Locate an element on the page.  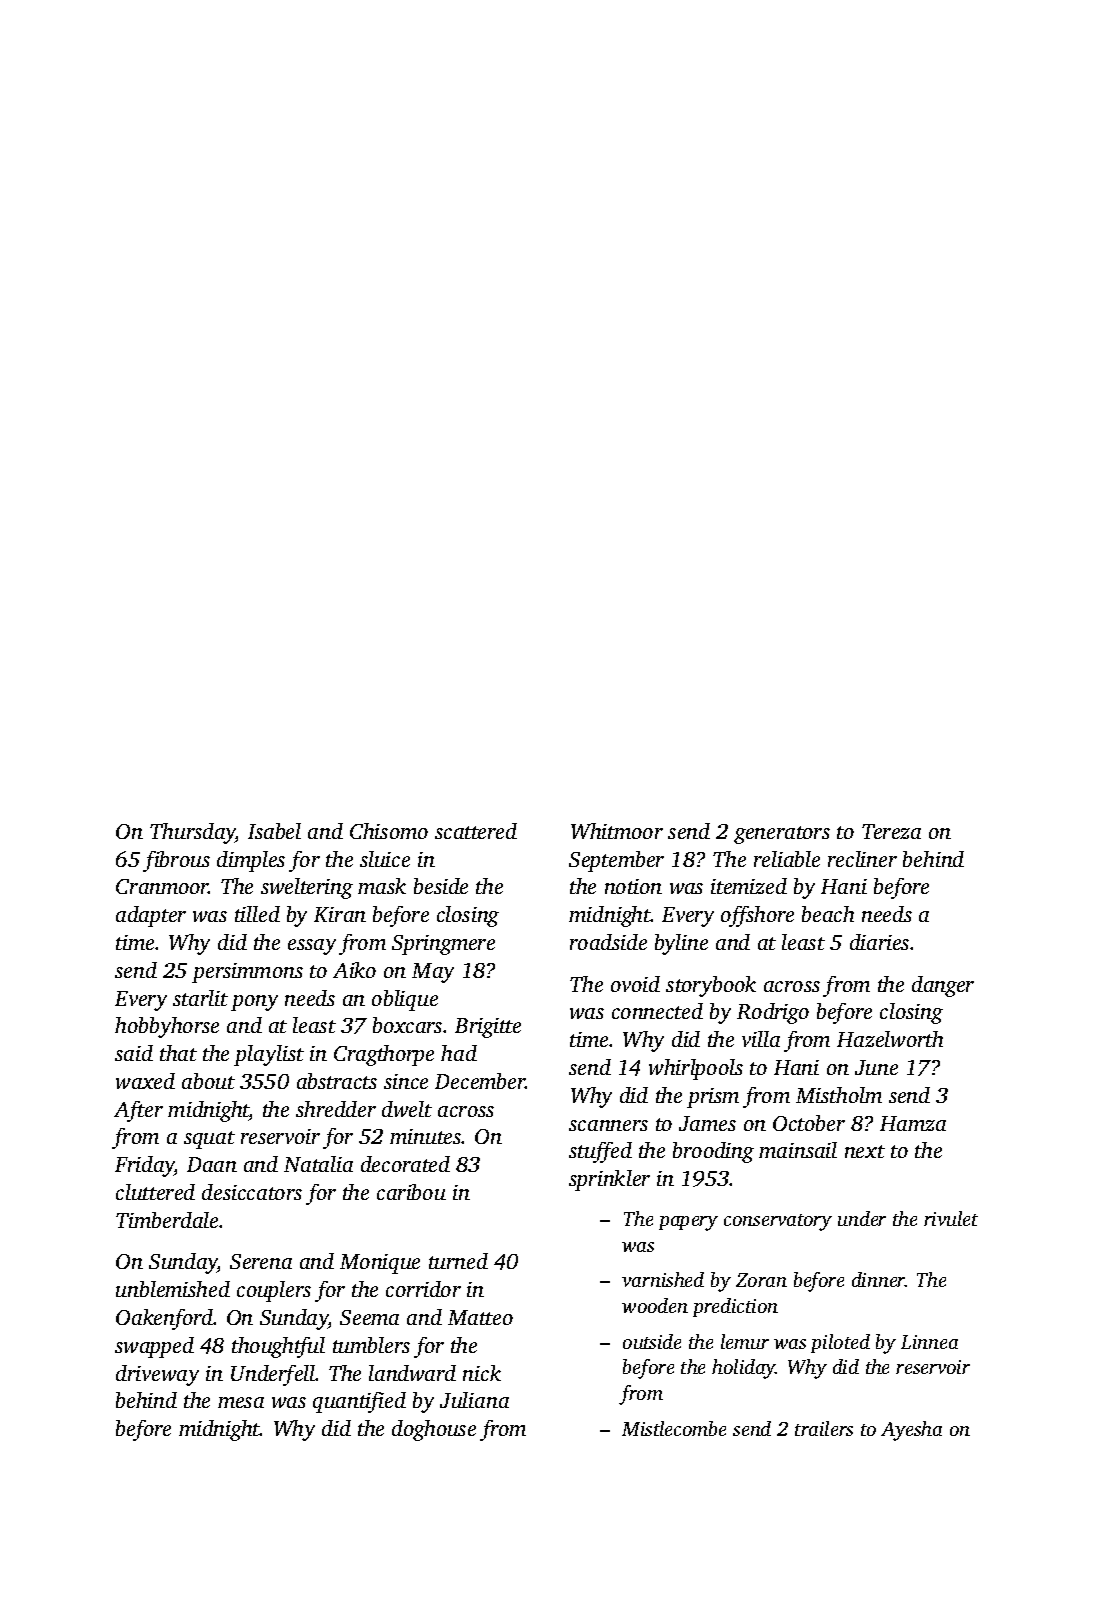
Oakenford is located at coordinates (165, 1319).
